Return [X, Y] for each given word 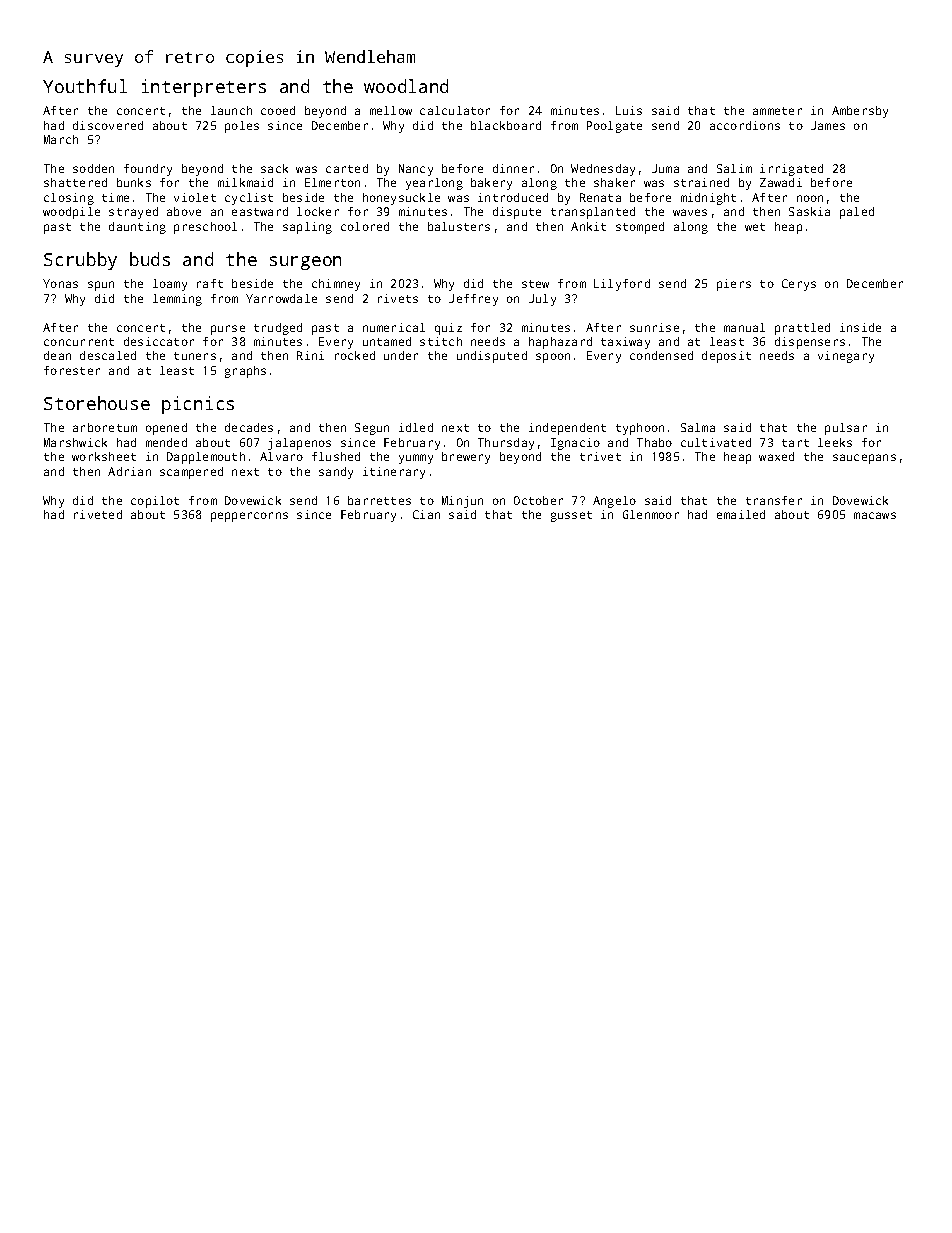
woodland [406, 86]
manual [744, 327]
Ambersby [860, 112]
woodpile [71, 213]
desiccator [159, 341]
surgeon [305, 263]
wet [755, 227]
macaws [875, 515]
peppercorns [249, 517]
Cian [426, 514]
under [401, 355]
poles [242, 127]
